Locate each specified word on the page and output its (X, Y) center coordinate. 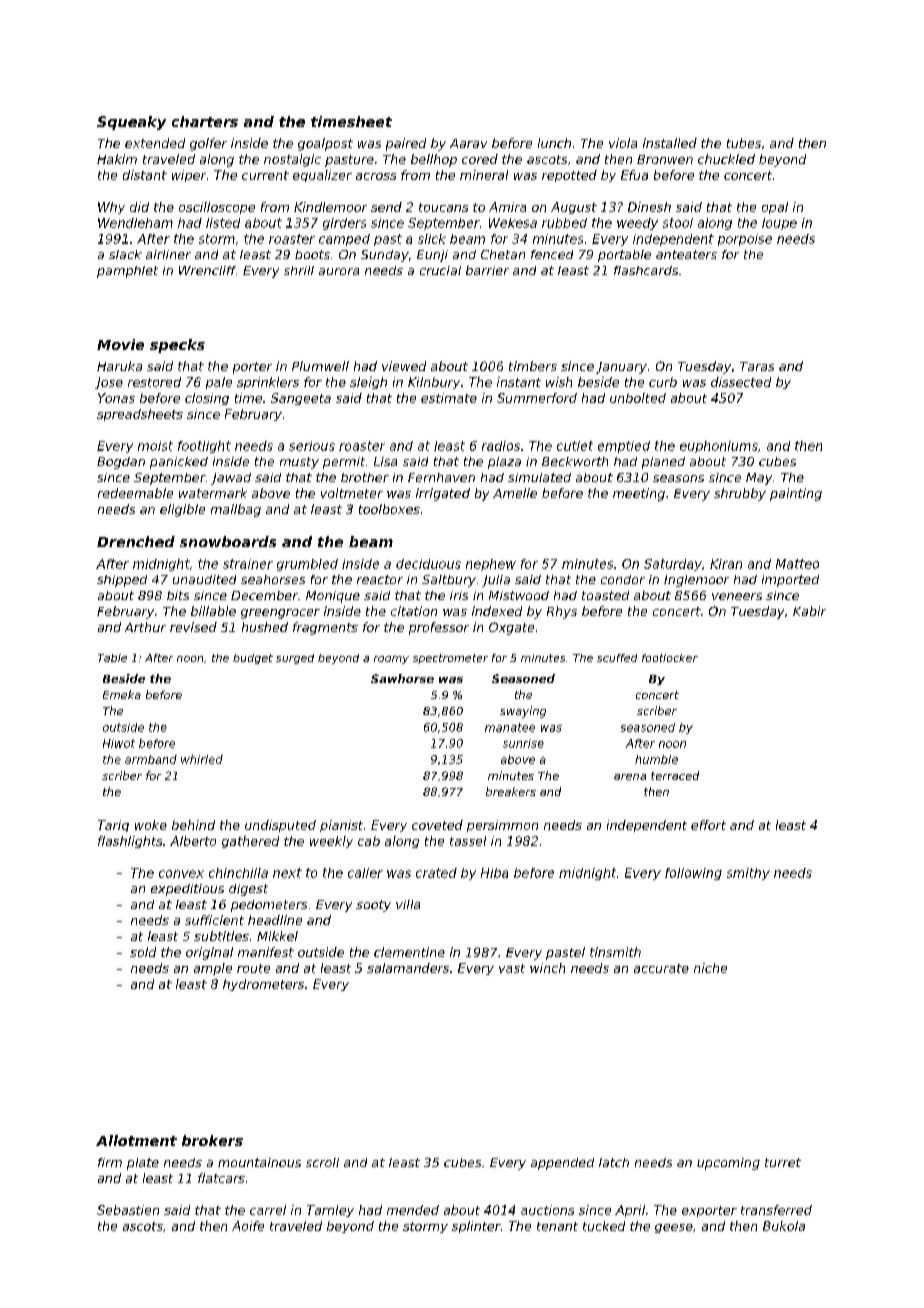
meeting (639, 494)
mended (413, 1210)
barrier (487, 270)
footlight (204, 447)
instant (519, 382)
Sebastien (128, 1210)
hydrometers (263, 985)
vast (512, 968)
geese (674, 1228)
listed (223, 223)
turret (783, 1162)
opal (775, 208)
